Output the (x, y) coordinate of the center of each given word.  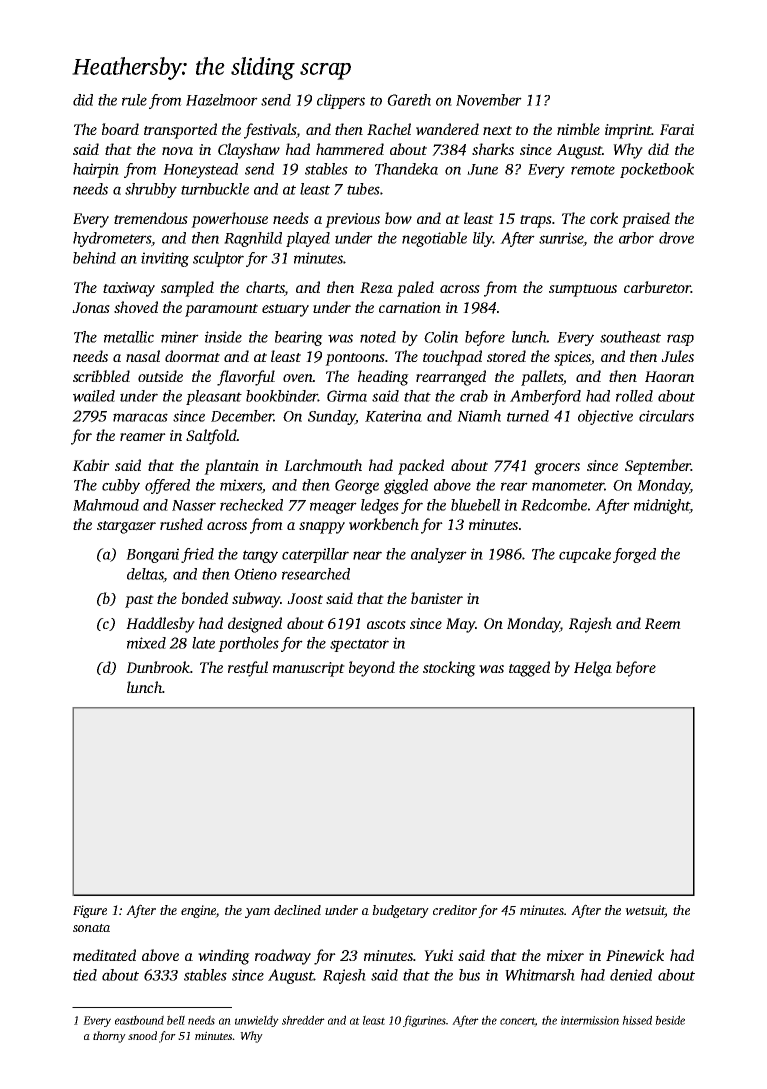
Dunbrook (158, 667)
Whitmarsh (540, 975)
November (489, 100)
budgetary (400, 911)
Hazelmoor (222, 100)
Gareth (409, 100)
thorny (109, 1037)
